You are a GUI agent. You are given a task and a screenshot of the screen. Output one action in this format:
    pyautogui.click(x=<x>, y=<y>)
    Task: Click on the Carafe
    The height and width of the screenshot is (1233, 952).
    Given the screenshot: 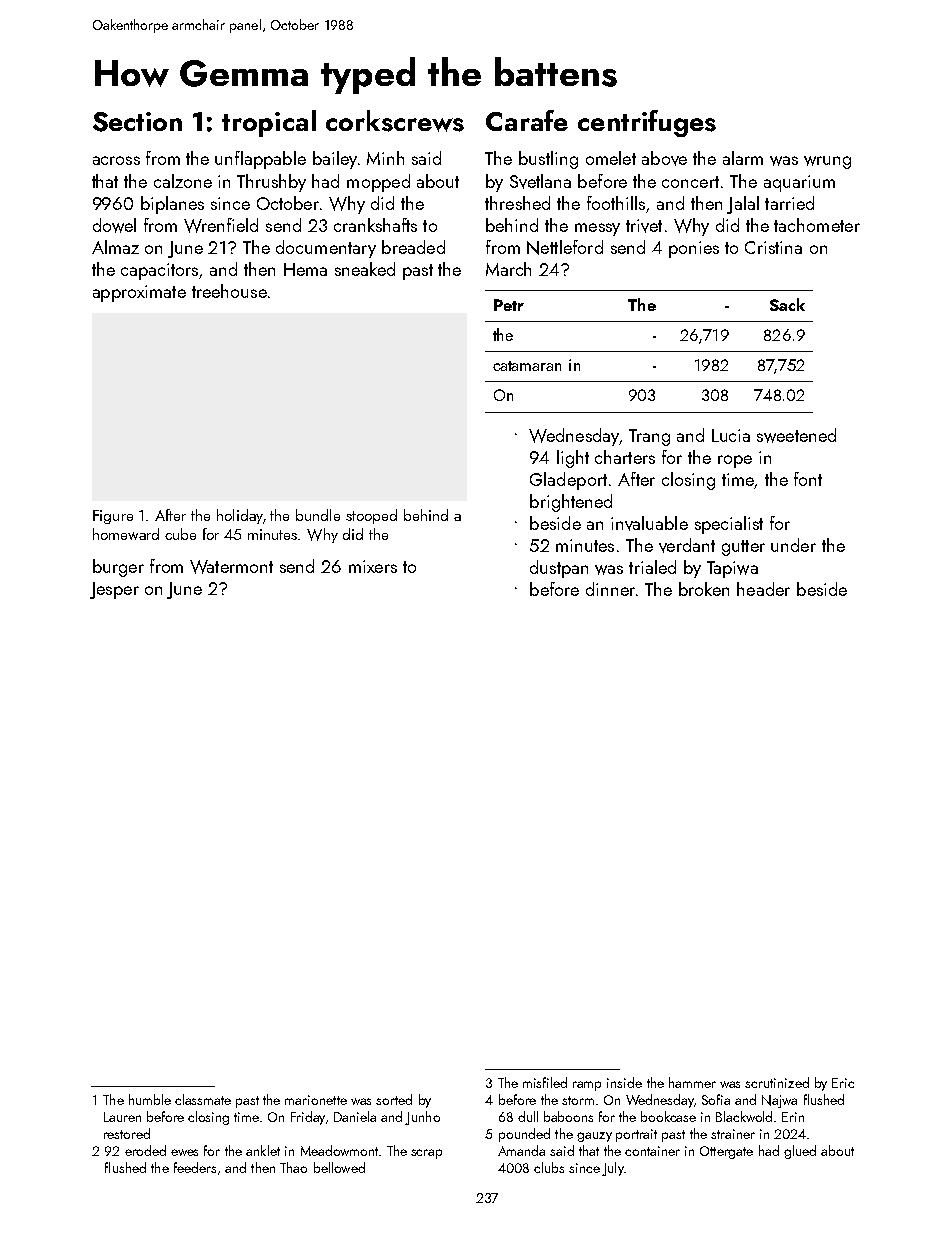 What is the action you would take?
    pyautogui.click(x=527, y=120)
